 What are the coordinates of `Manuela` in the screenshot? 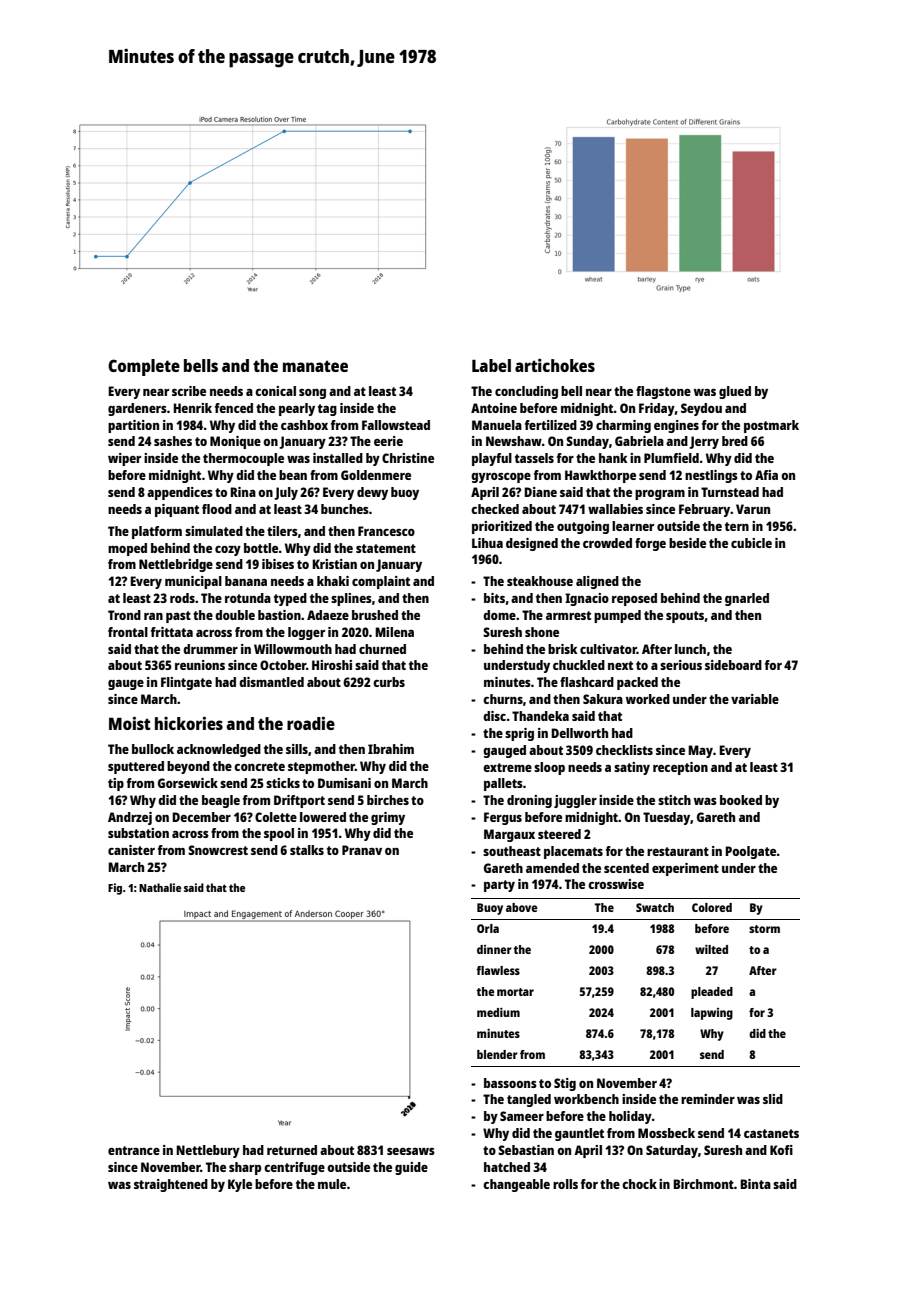 It's located at (497, 425).
